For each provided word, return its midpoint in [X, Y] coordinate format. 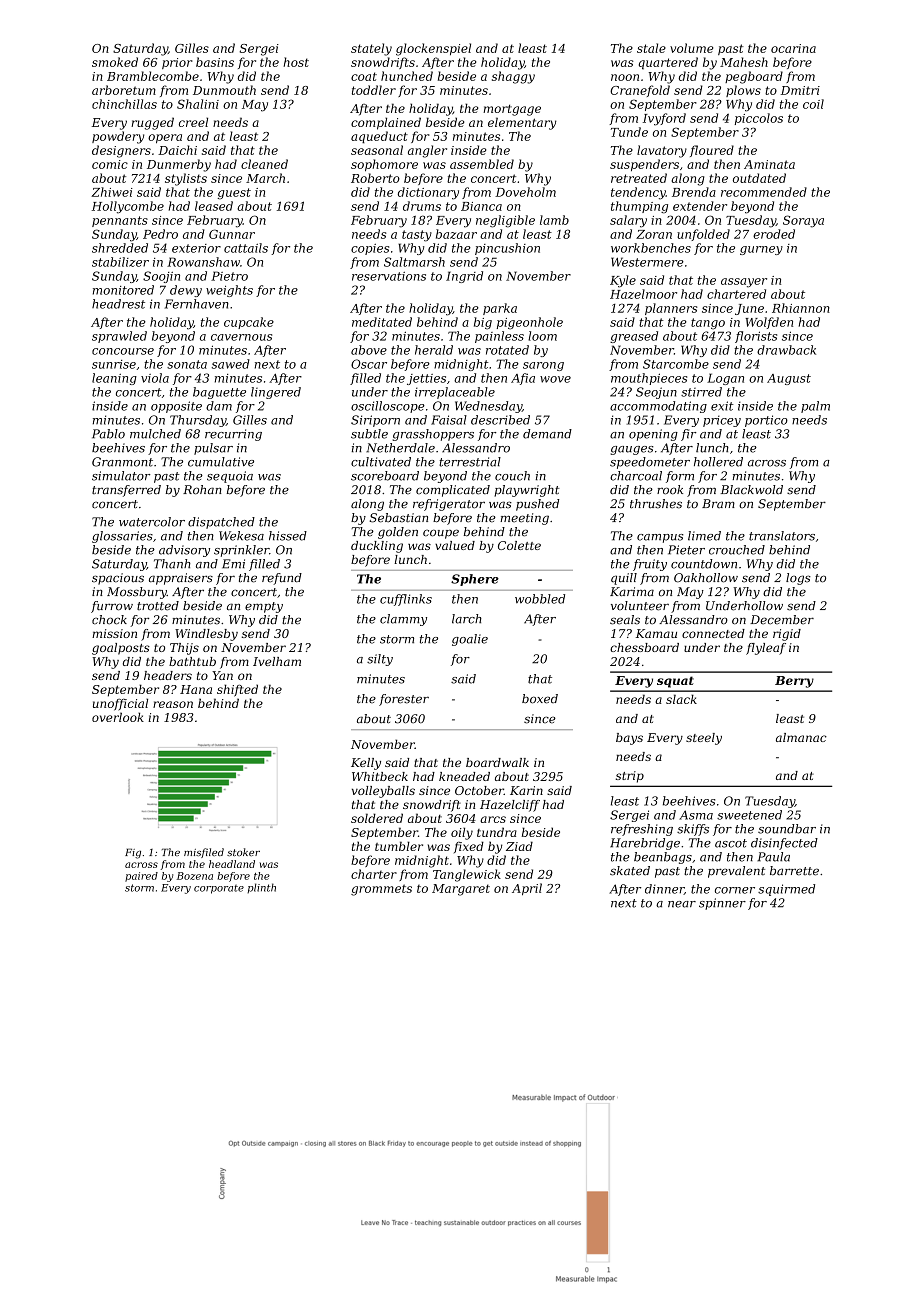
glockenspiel [433, 49]
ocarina [793, 48]
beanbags [663, 858]
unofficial [120, 704]
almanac [801, 737]
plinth [261, 888]
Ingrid [464, 277]
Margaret [461, 890]
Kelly [366, 764]
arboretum [124, 90]
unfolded [703, 235]
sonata [187, 364]
